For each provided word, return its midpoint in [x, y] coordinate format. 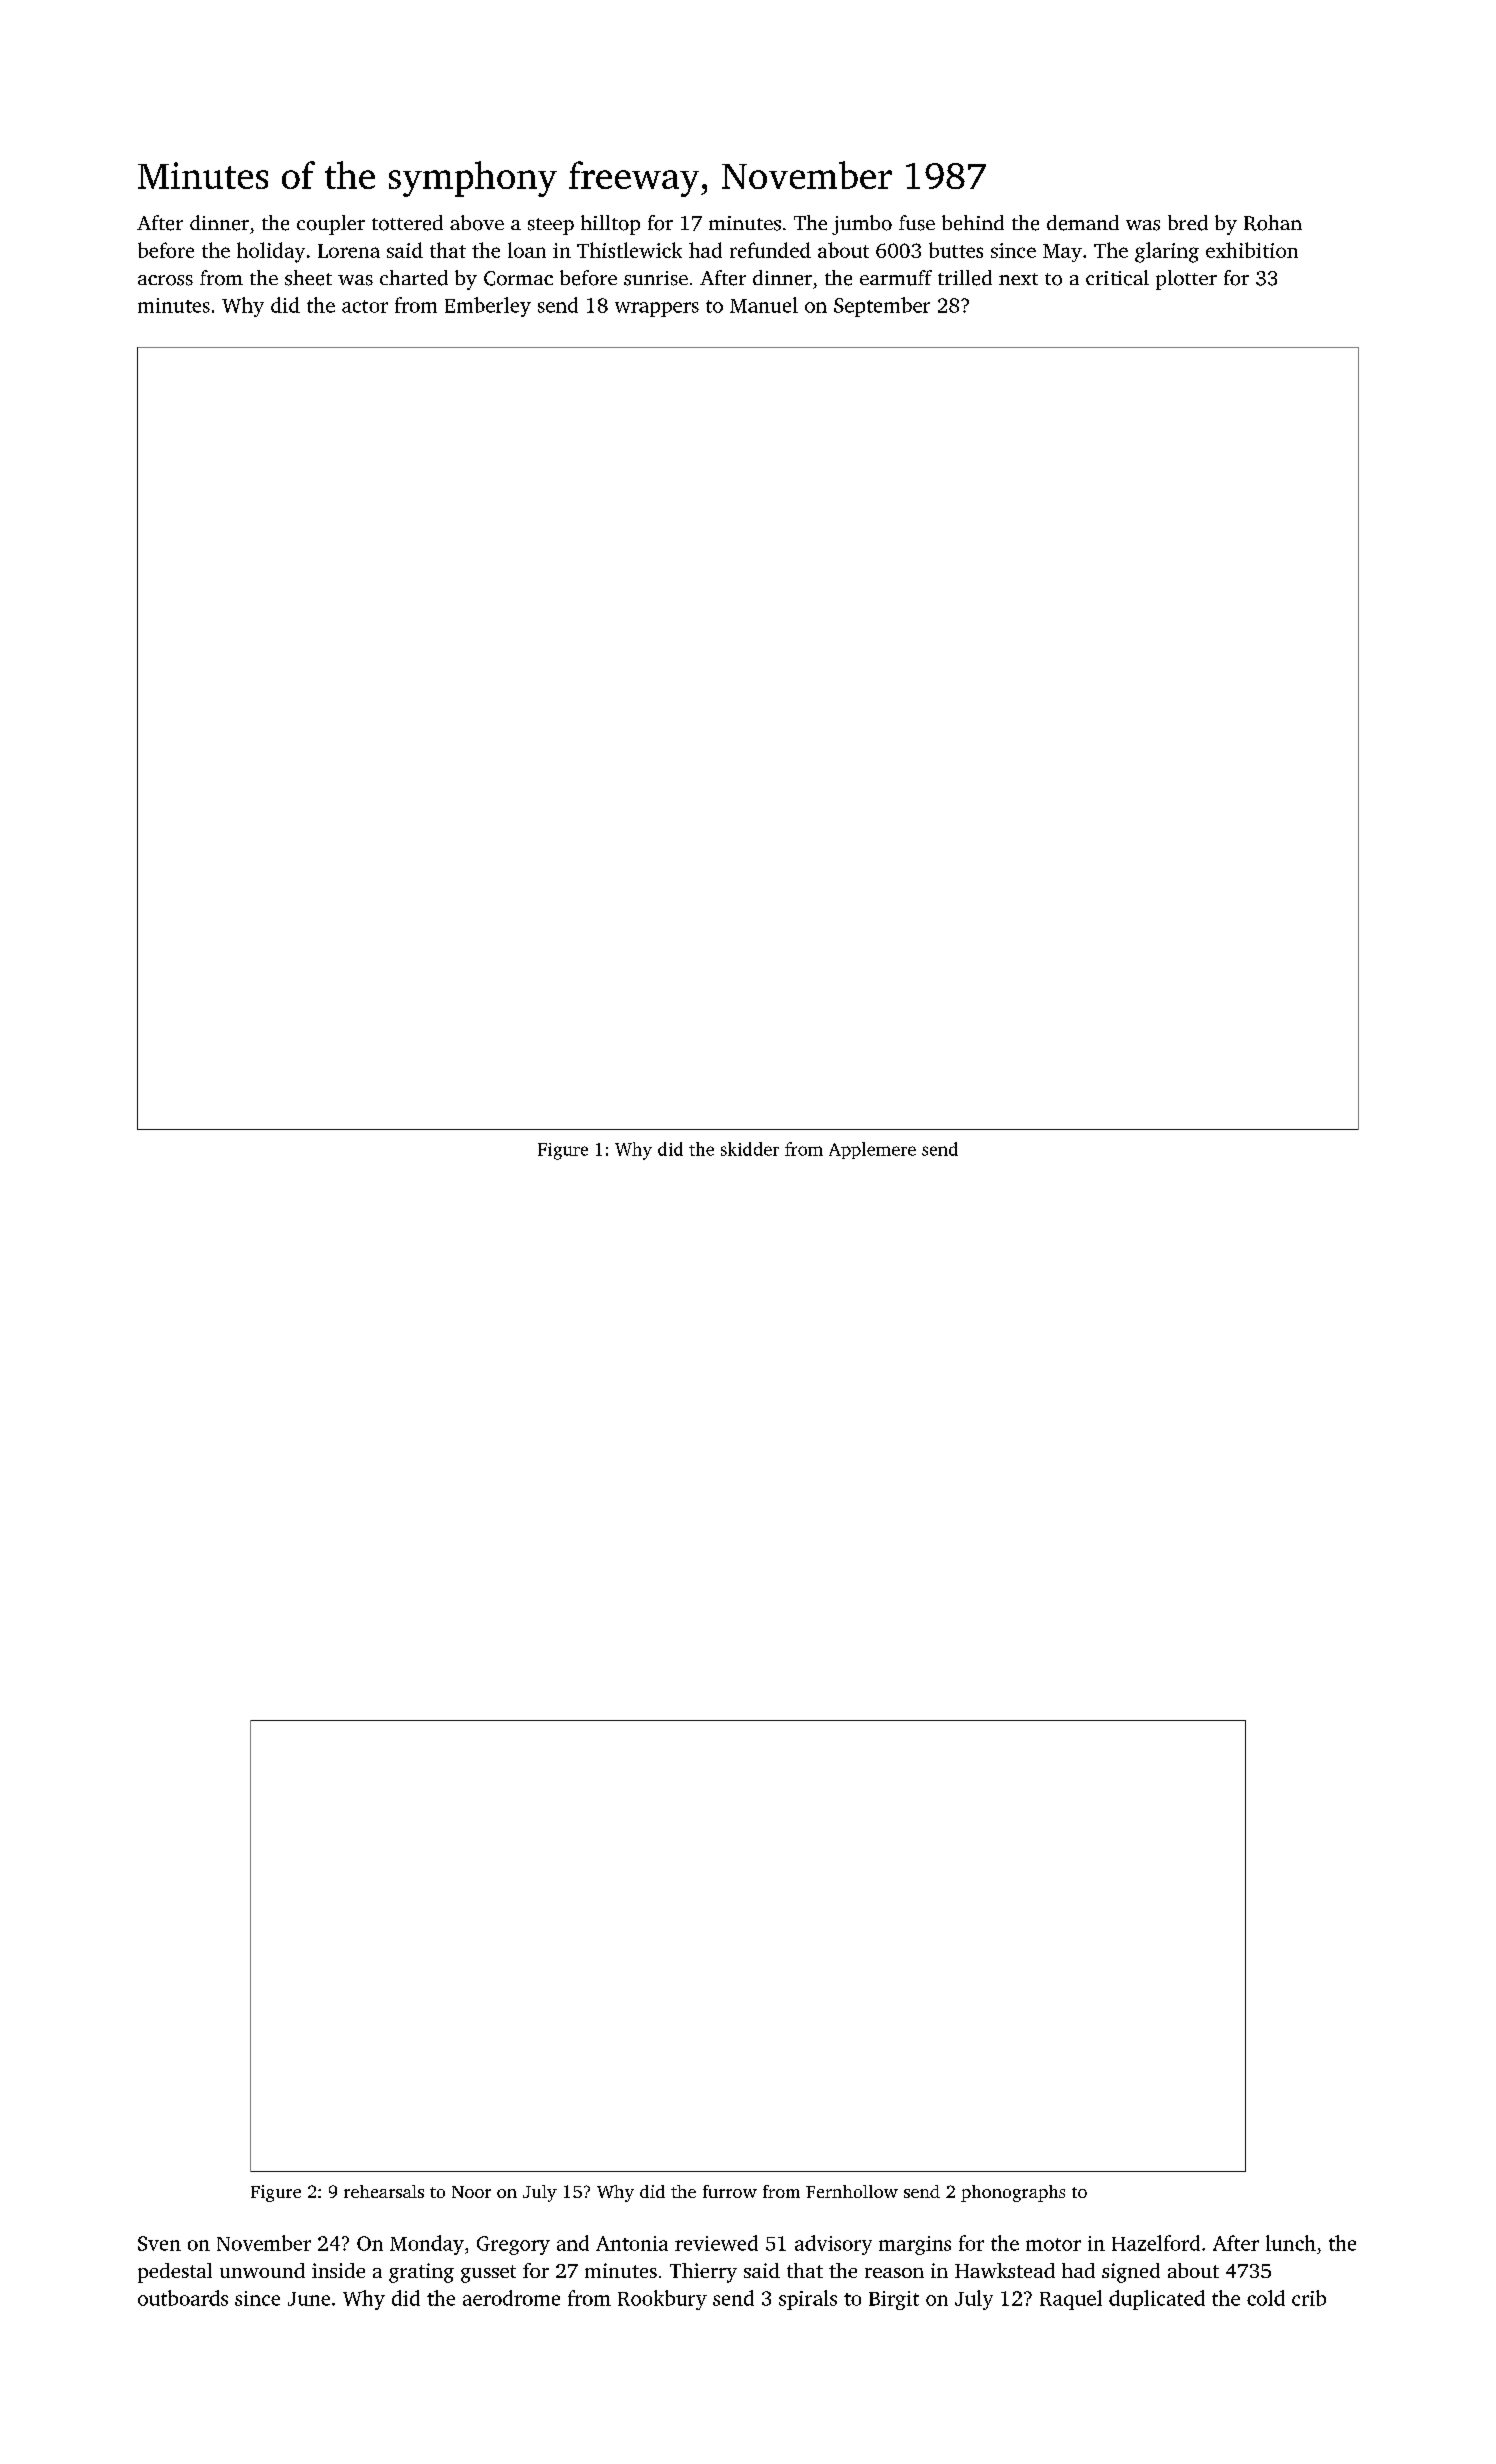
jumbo [862, 225]
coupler [331, 225]
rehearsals [384, 2191]
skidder [750, 1149]
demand [1083, 223]
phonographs [1013, 2193]
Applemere [872, 1150]
